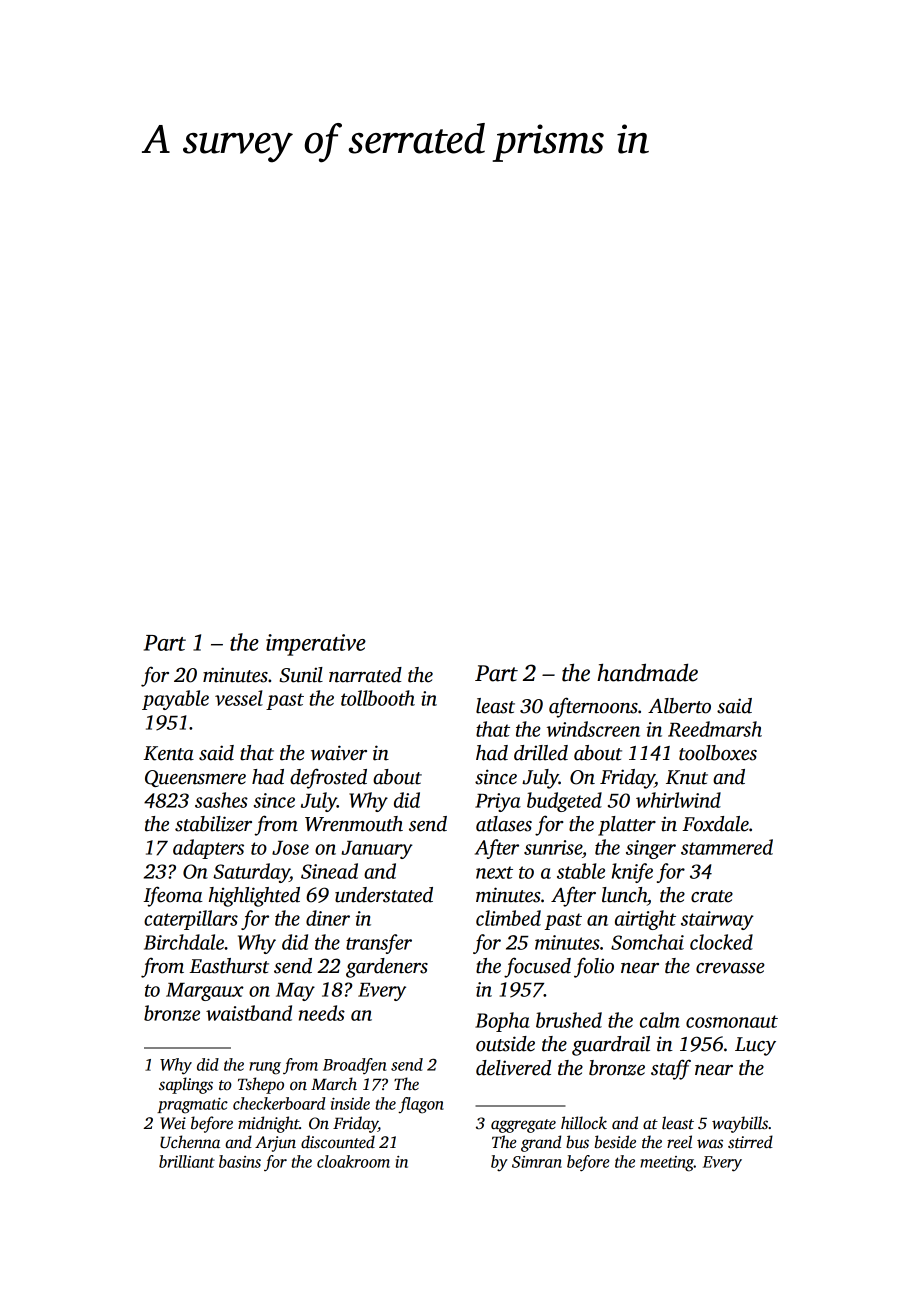 This image has height=1314, width=924. What do you see at coordinates (328, 778) in the image?
I see `defrosted` at bounding box center [328, 778].
